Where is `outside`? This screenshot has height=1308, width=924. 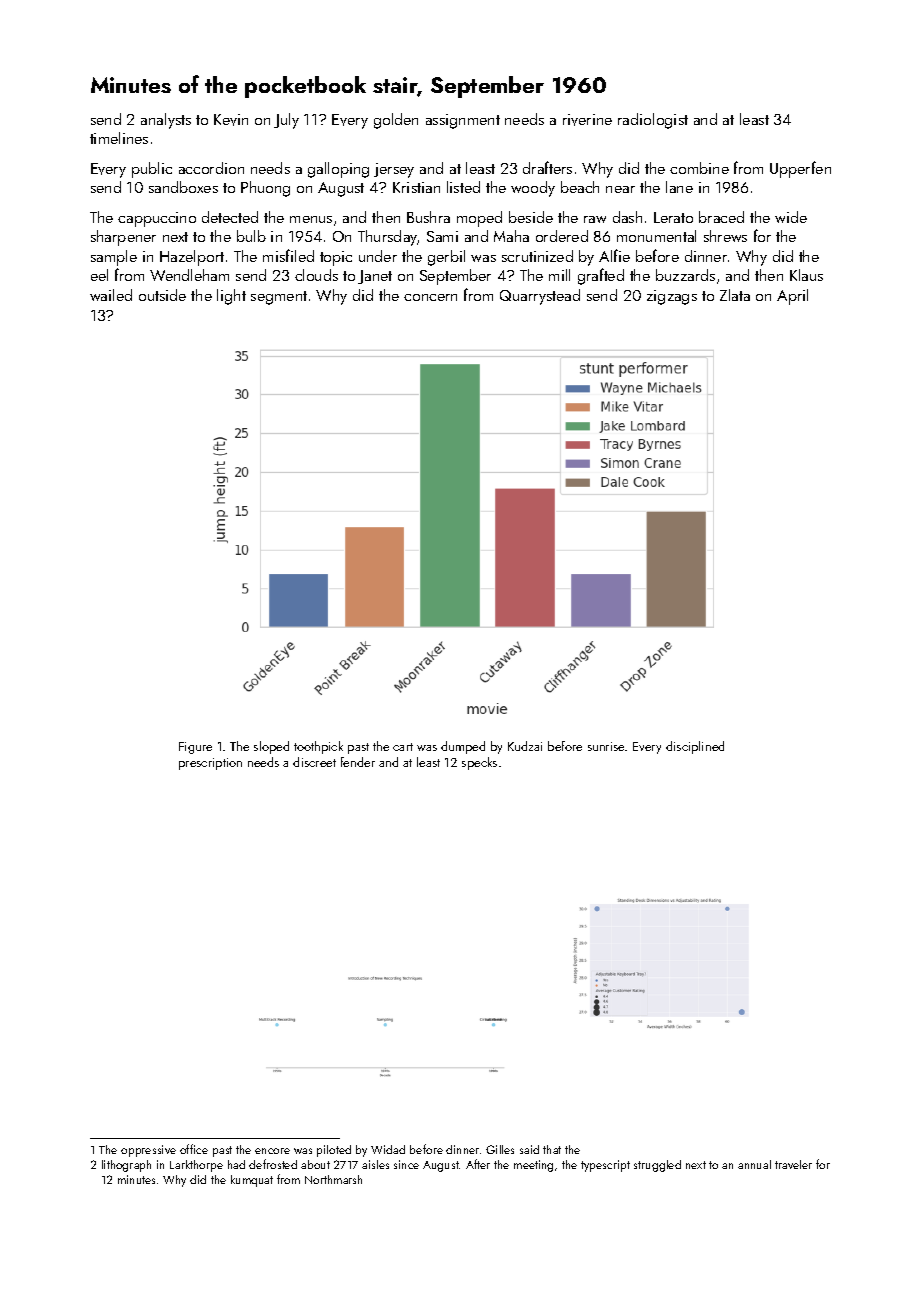
outside is located at coordinates (162, 295).
